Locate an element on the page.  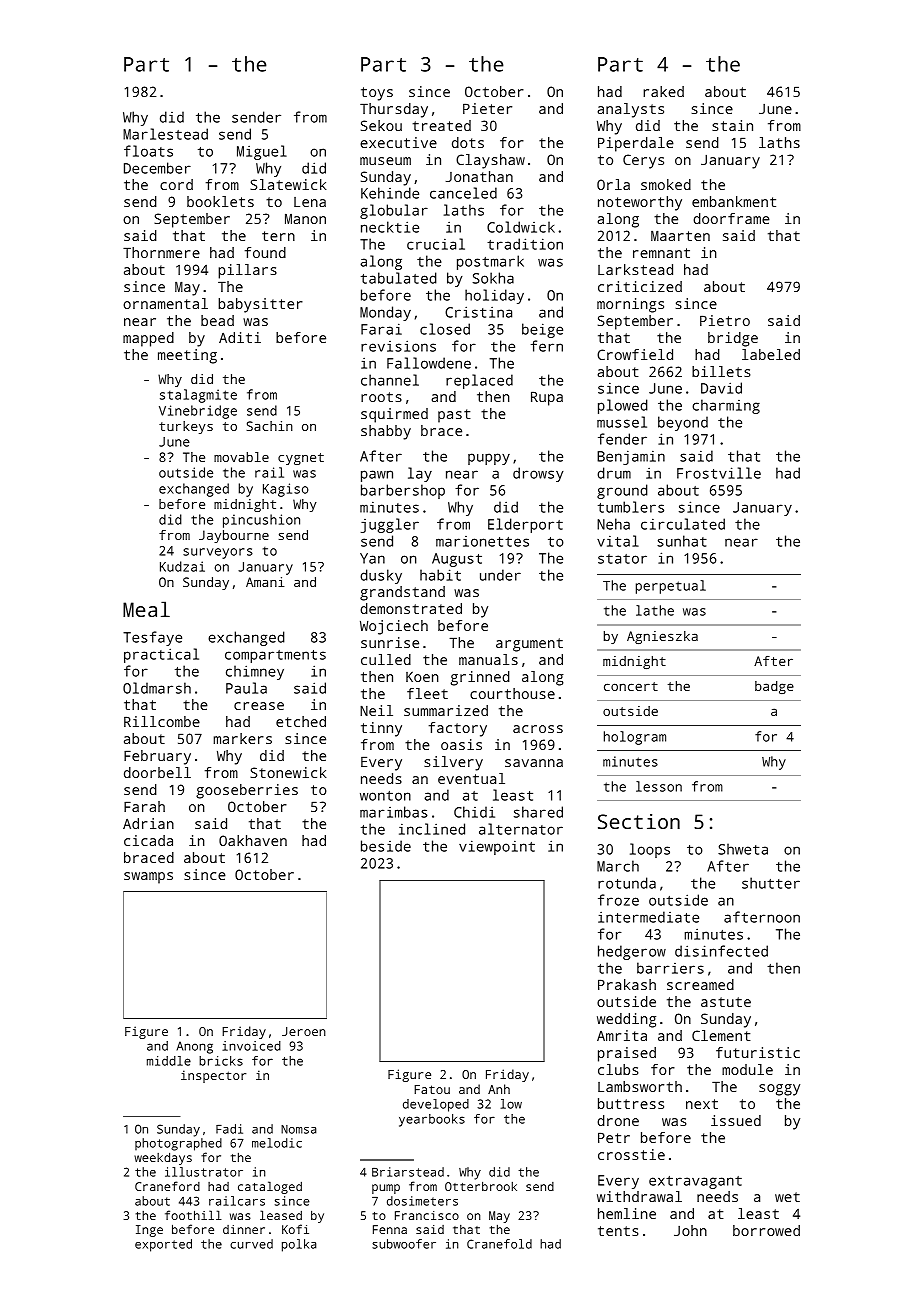
barbershop is located at coordinates (403, 491).
